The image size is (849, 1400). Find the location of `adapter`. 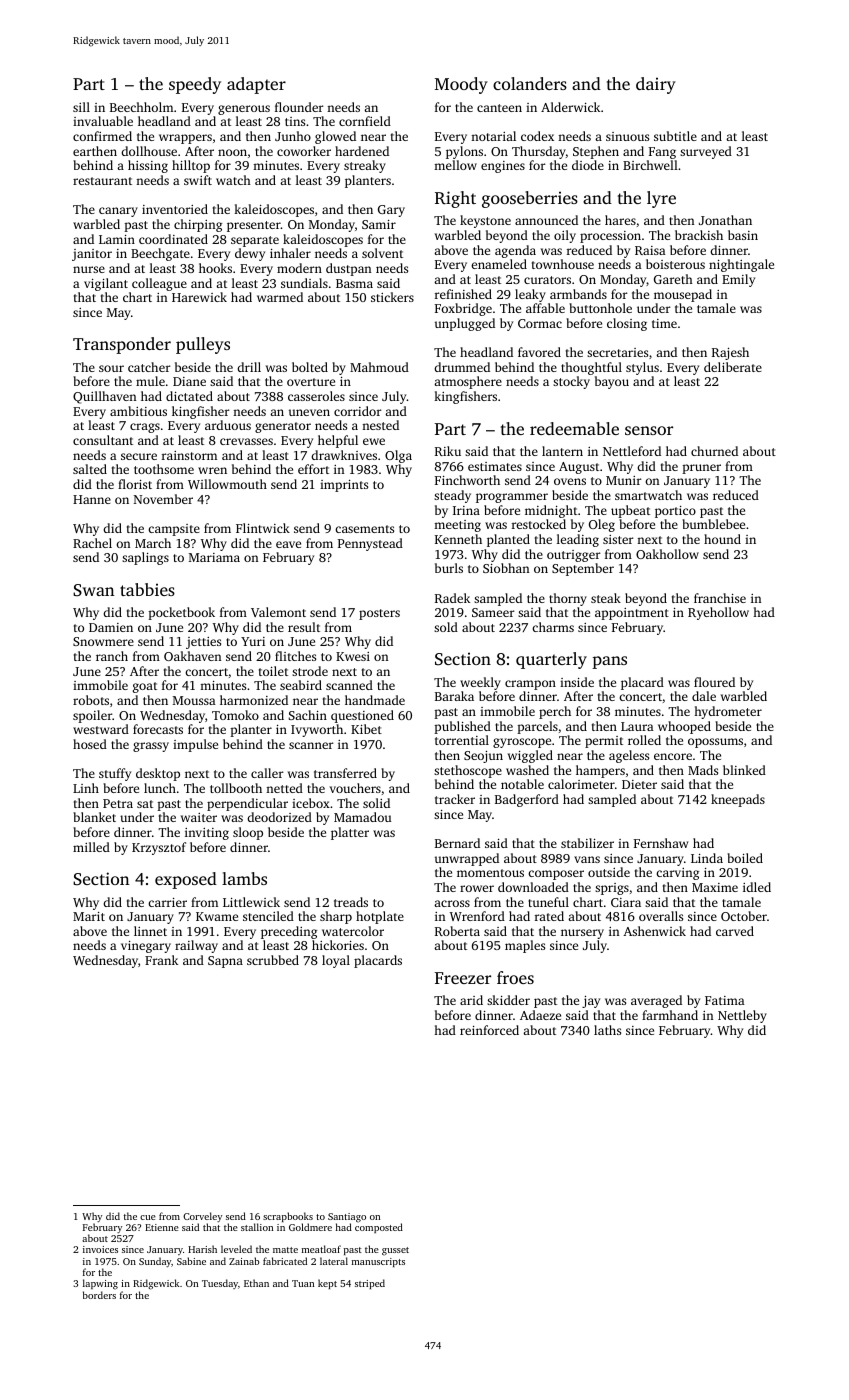

adapter is located at coordinates (256, 85).
